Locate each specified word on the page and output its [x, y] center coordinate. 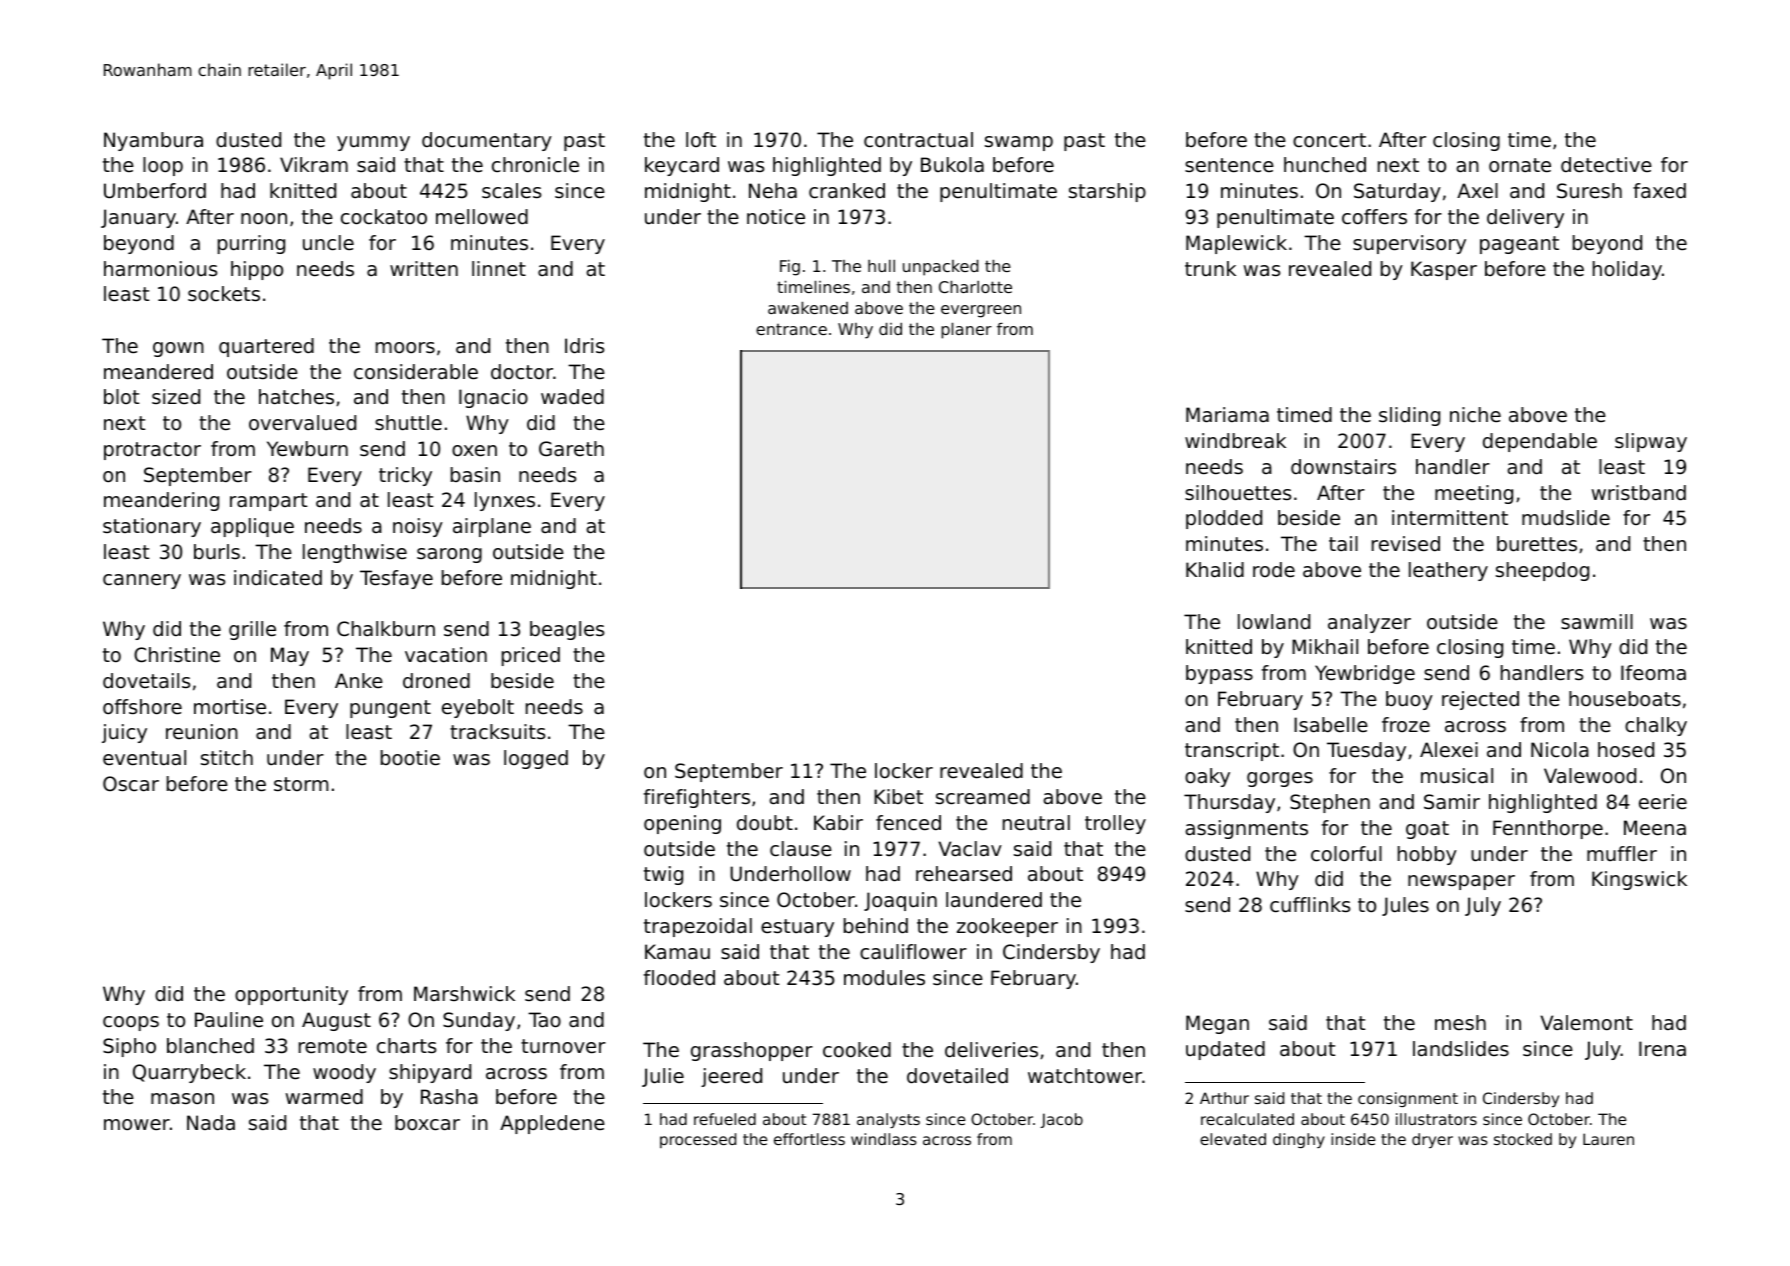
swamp [1019, 143]
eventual [144, 758]
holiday [1627, 270]
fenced [908, 823]
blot [121, 397]
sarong [449, 555]
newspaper [1461, 882]
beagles [567, 630]
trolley [1115, 824]
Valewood [1590, 776]
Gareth [571, 449]
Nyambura [153, 141]
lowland [1274, 622]
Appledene [552, 1124]
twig [663, 875]
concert [1329, 140]
